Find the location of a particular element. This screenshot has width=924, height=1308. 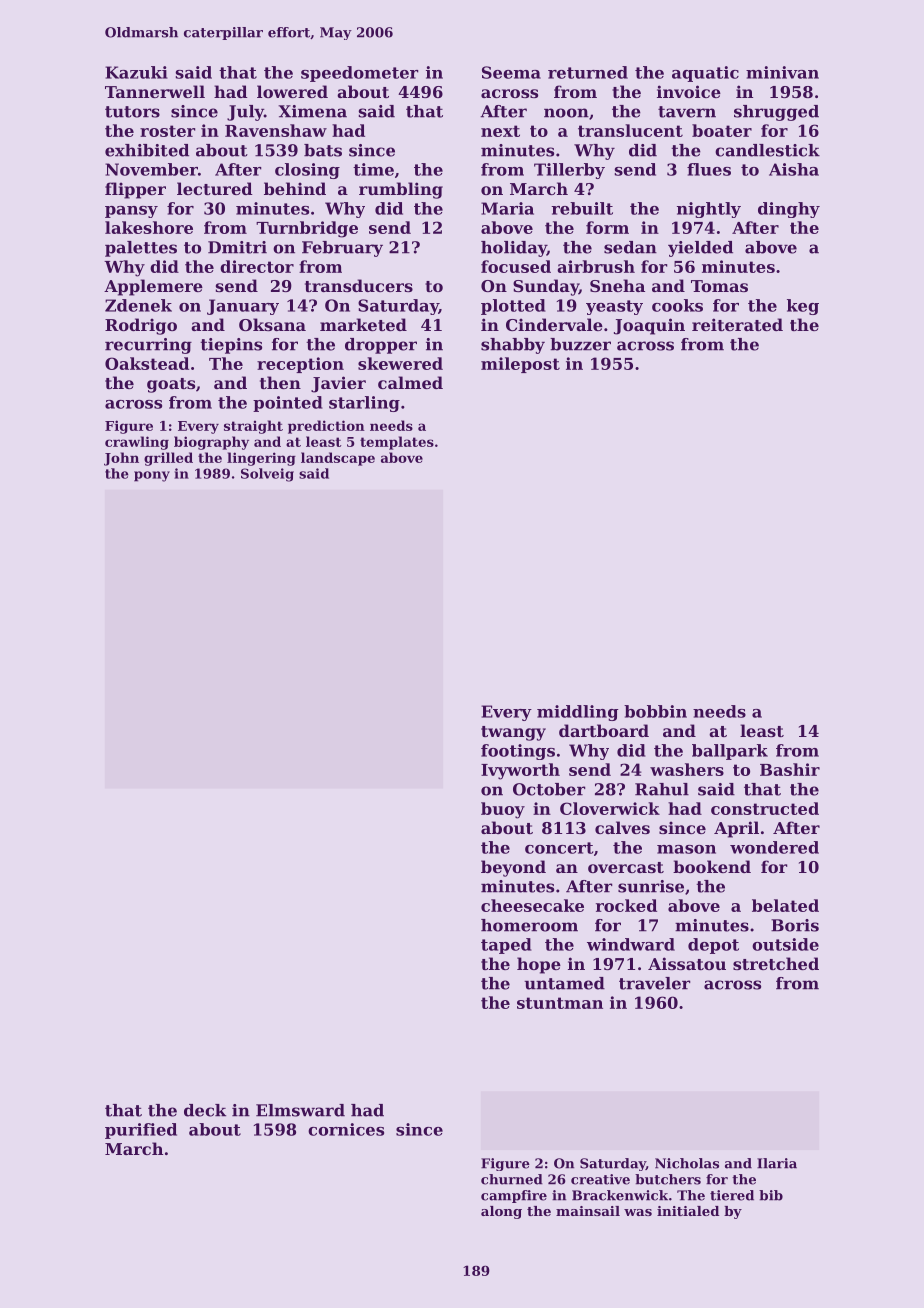

Ilaria is located at coordinates (777, 1163).
